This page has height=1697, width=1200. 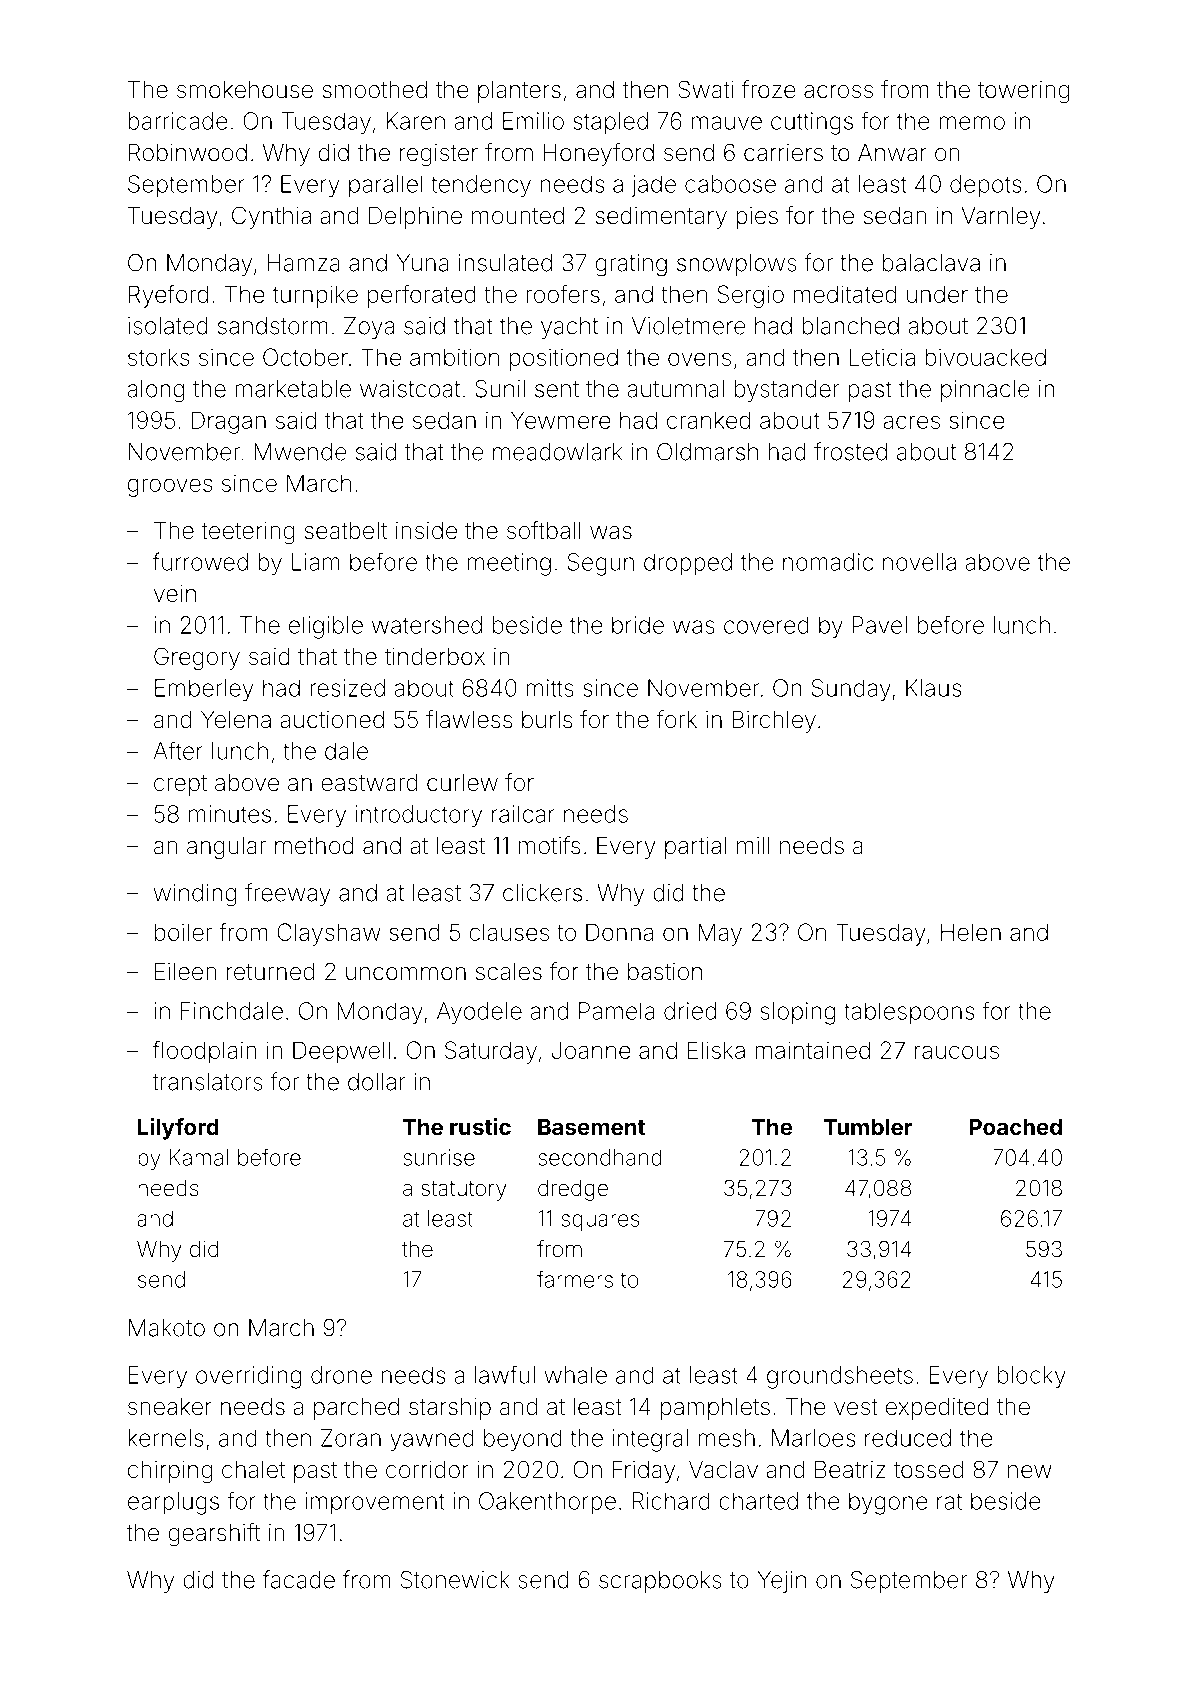 I want to click on Poached, so click(x=1015, y=1127).
